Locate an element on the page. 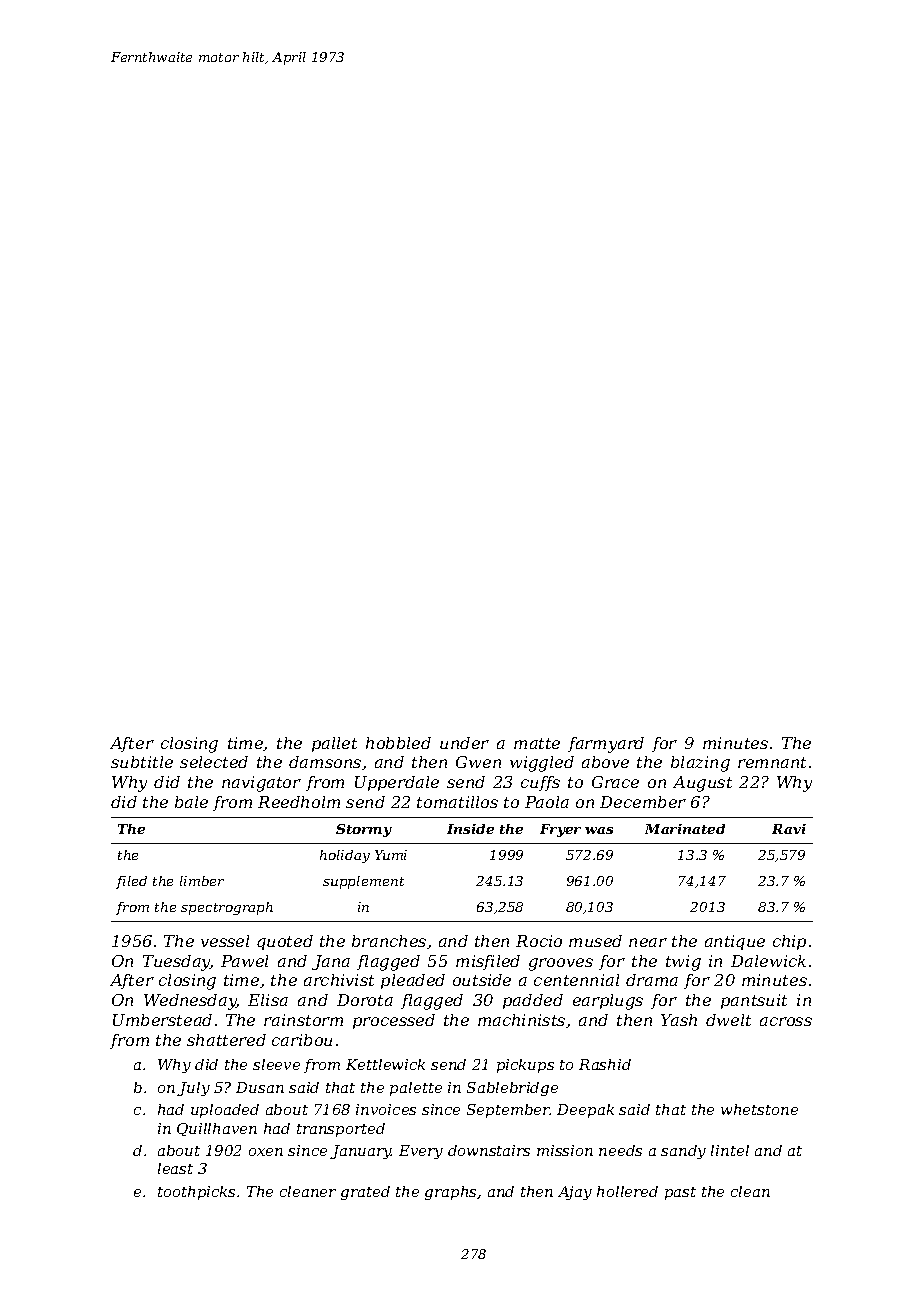 This document has width=924, height=1308. past is located at coordinates (680, 1193).
